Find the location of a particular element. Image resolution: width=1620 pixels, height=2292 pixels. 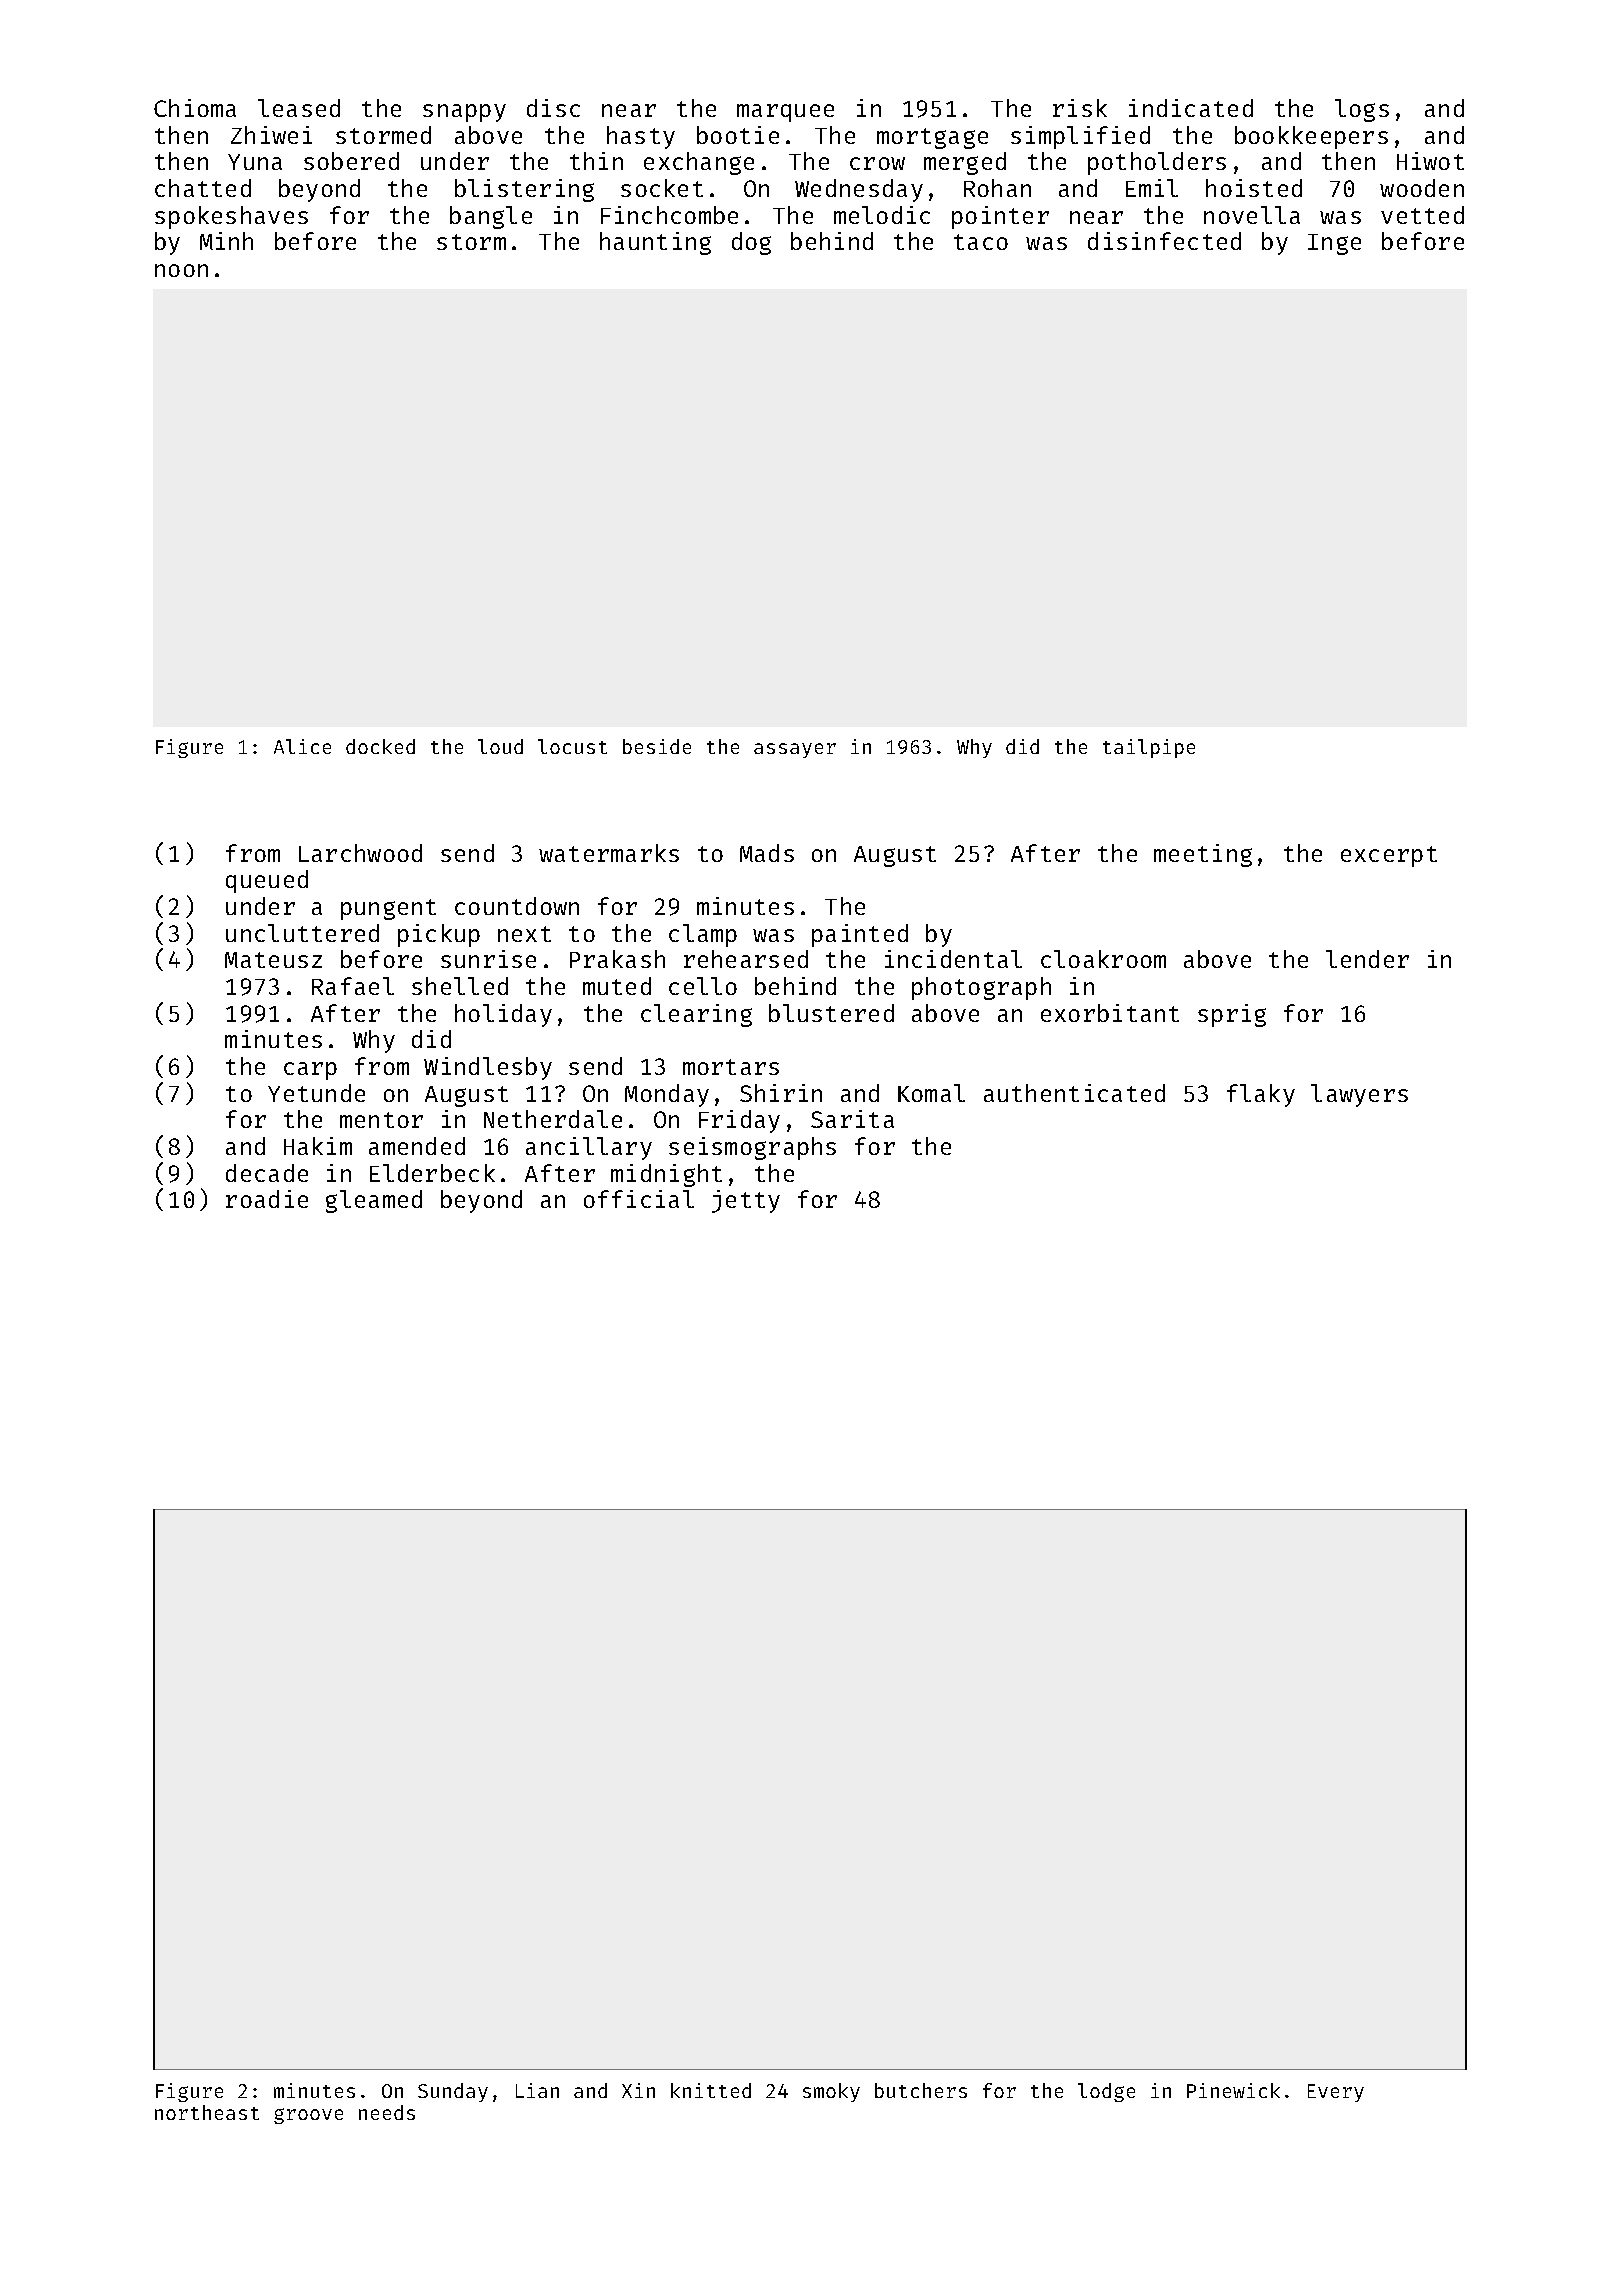

marquee is located at coordinates (785, 113).
